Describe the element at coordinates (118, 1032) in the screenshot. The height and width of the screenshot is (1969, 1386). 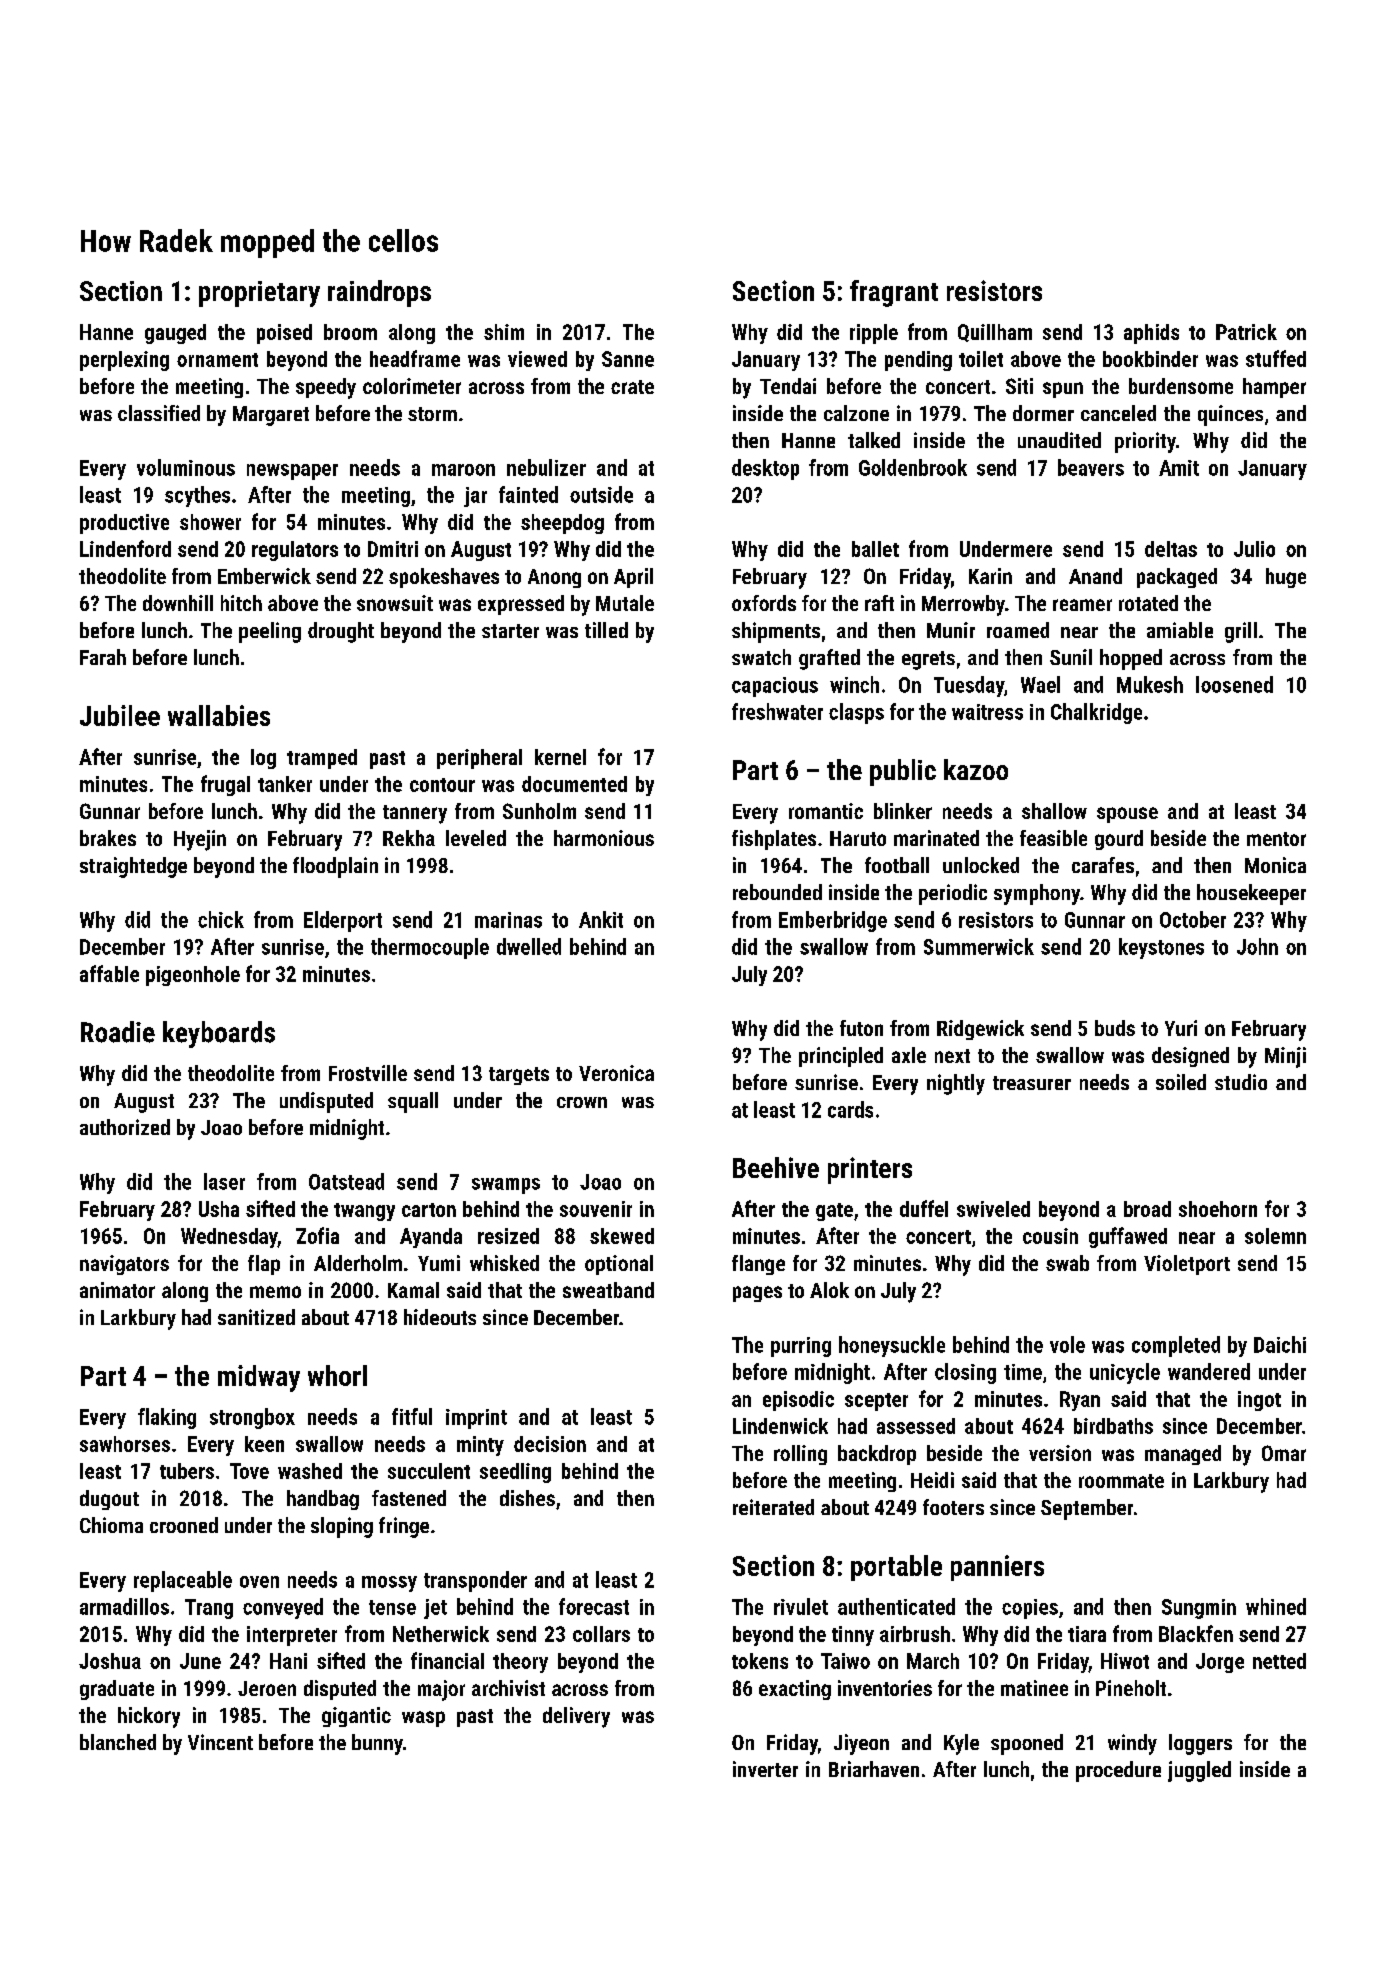
I see `Roadie` at that location.
